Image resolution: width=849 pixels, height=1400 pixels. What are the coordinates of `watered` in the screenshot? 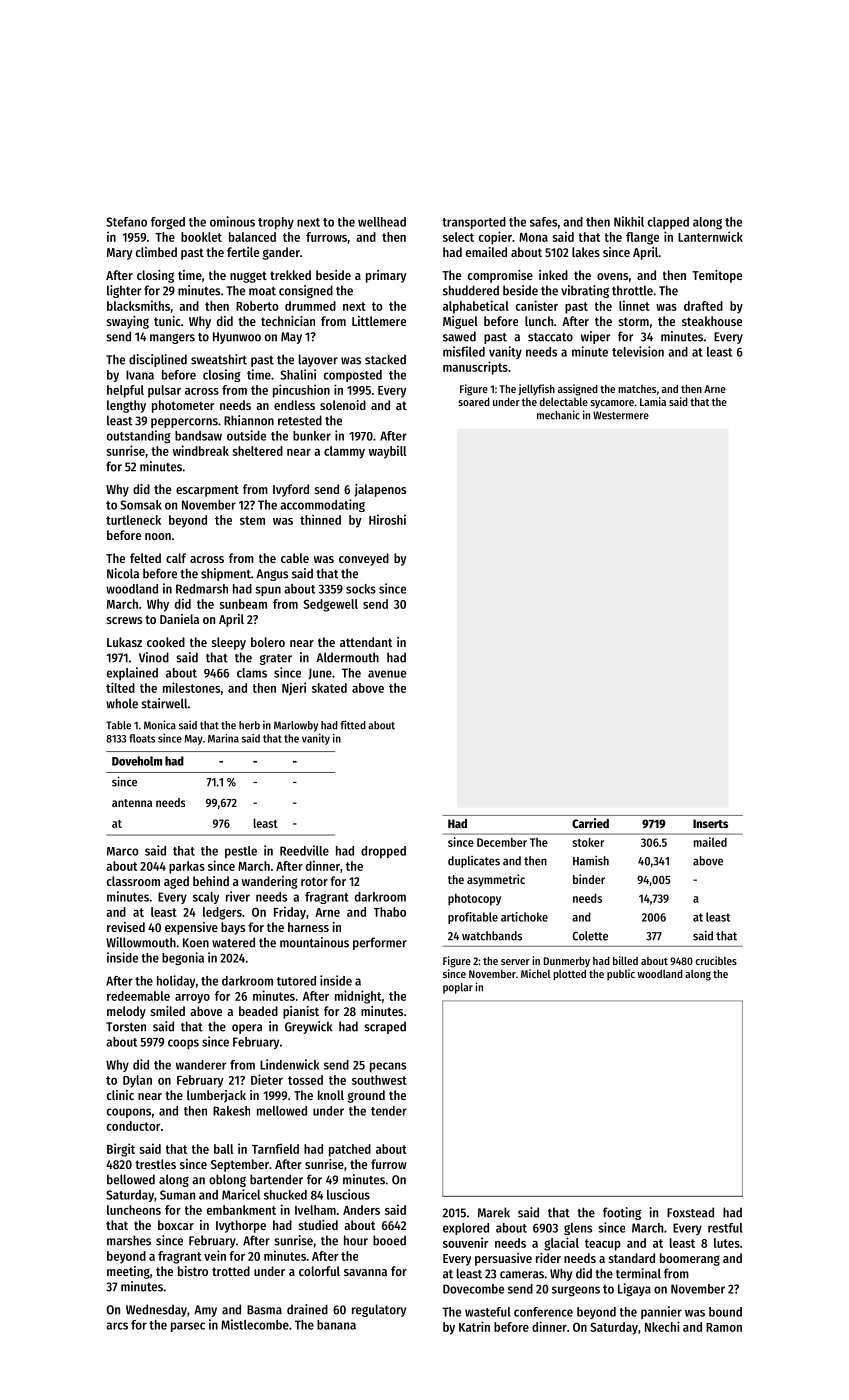 It's located at (233, 942).
